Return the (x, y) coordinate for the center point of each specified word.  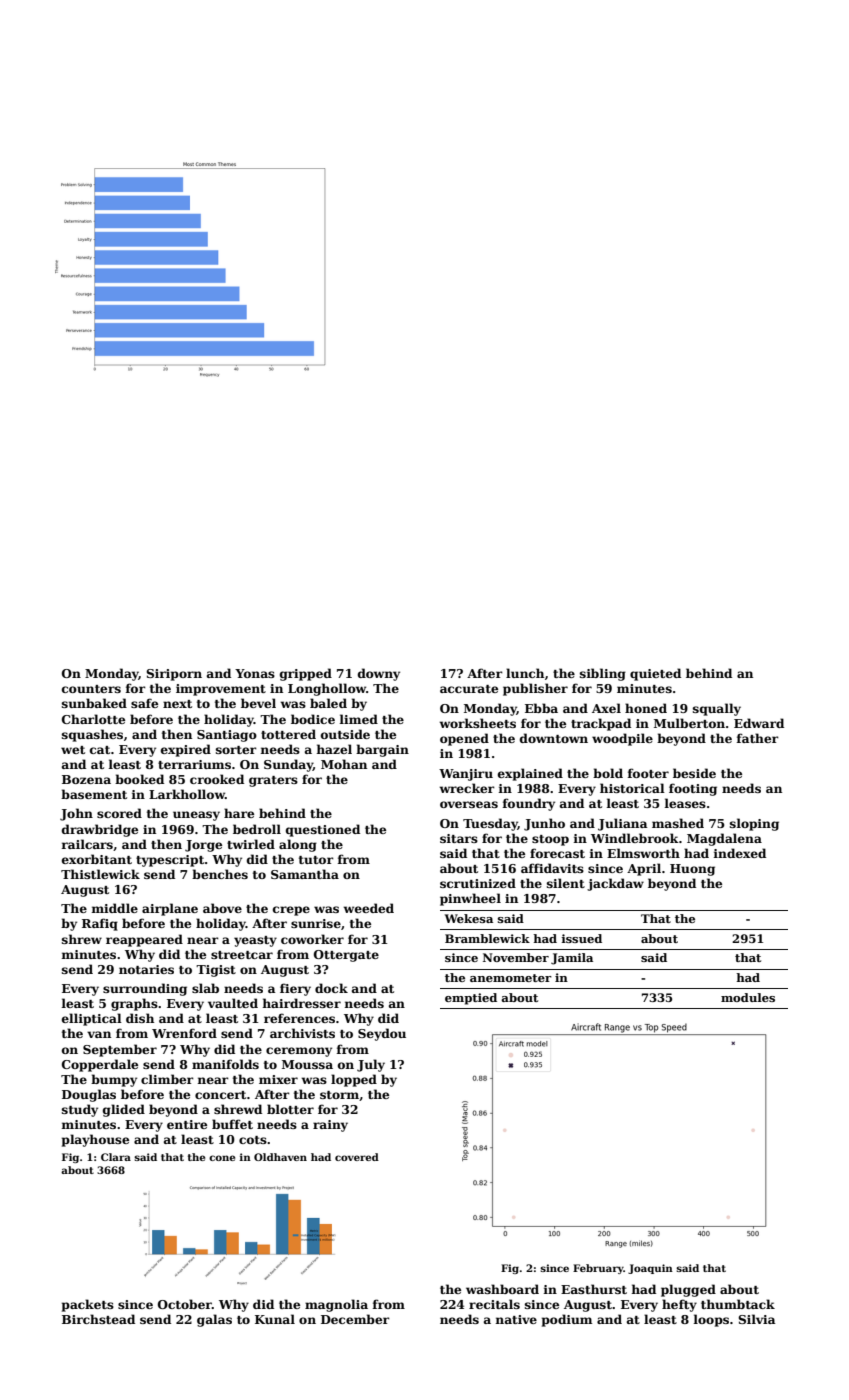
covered (357, 1157)
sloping (754, 824)
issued (582, 938)
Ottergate (346, 956)
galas (214, 1320)
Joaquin (650, 1269)
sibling (603, 674)
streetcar (242, 955)
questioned (323, 830)
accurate (469, 689)
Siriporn (174, 675)
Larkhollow (187, 794)
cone (222, 1158)
